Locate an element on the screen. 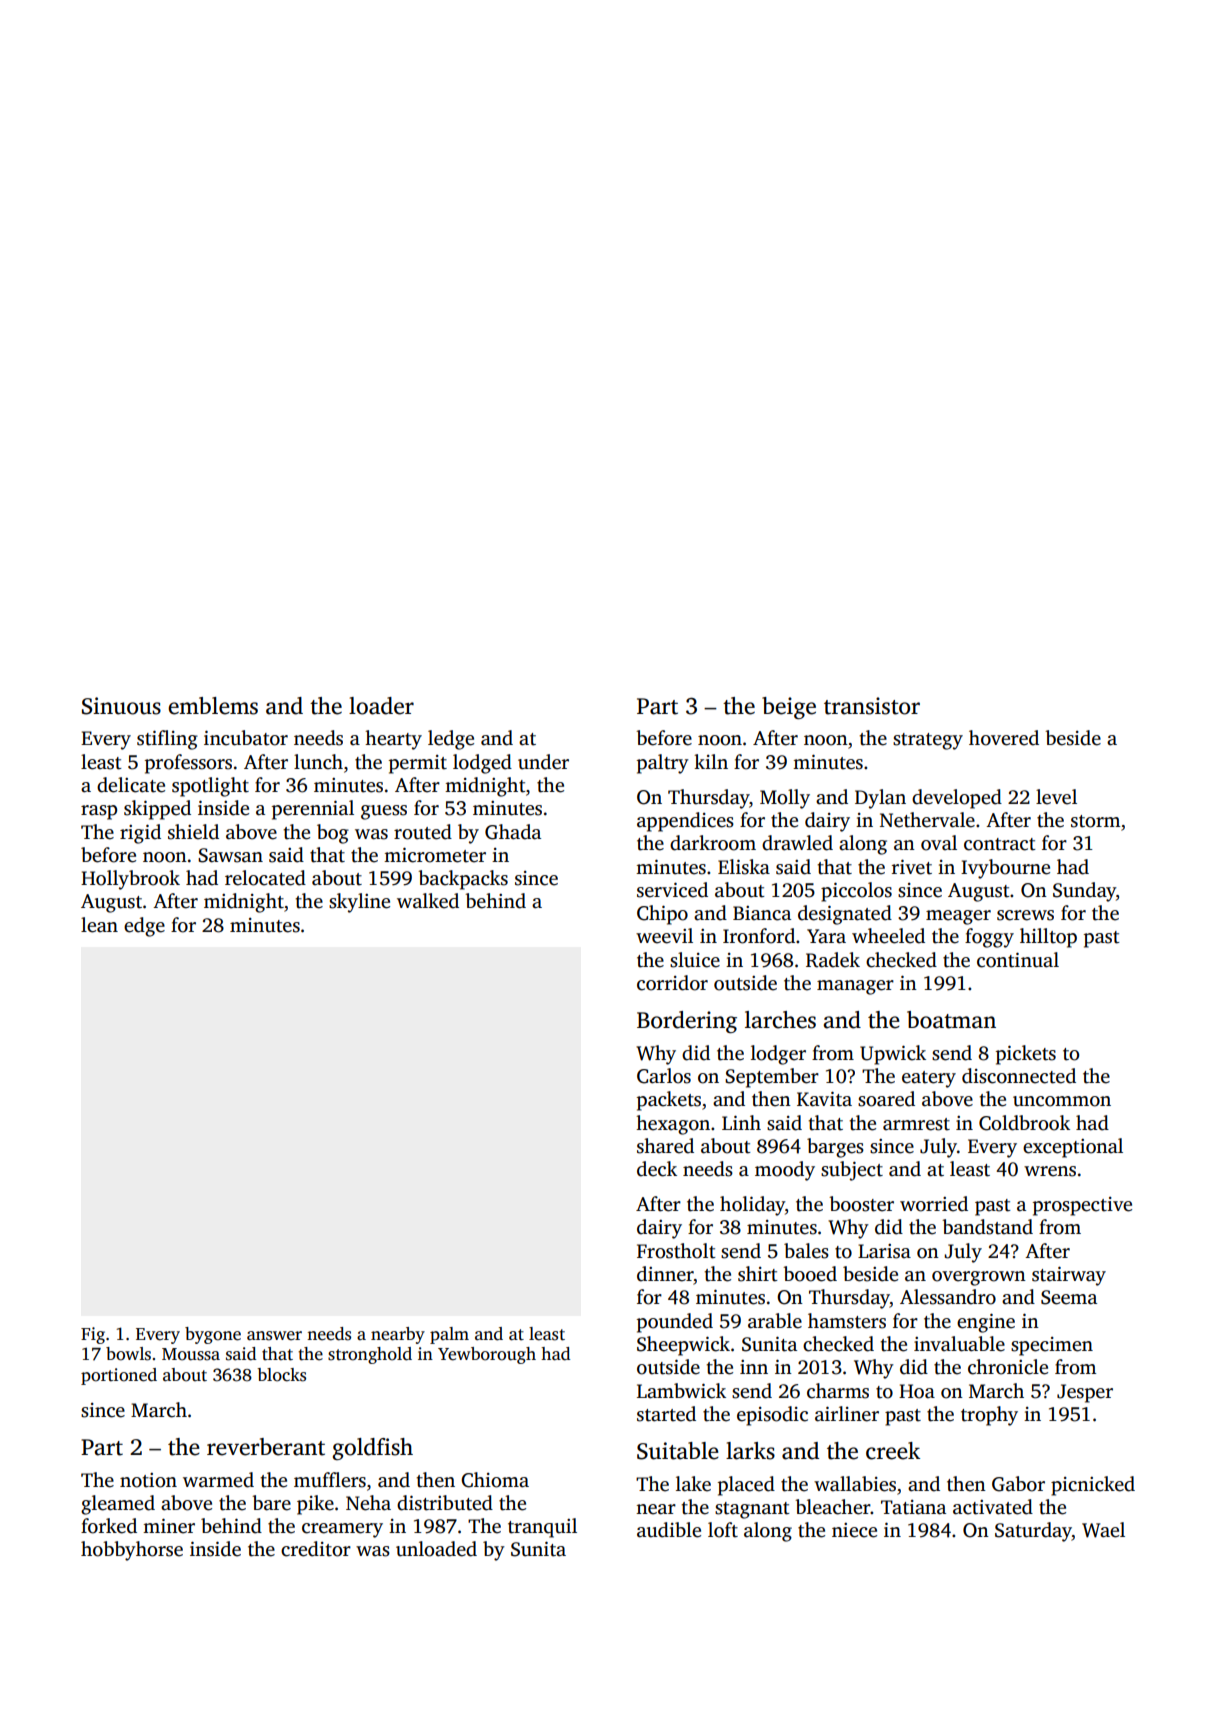 The width and height of the screenshot is (1217, 1720). started is located at coordinates (666, 1414).
